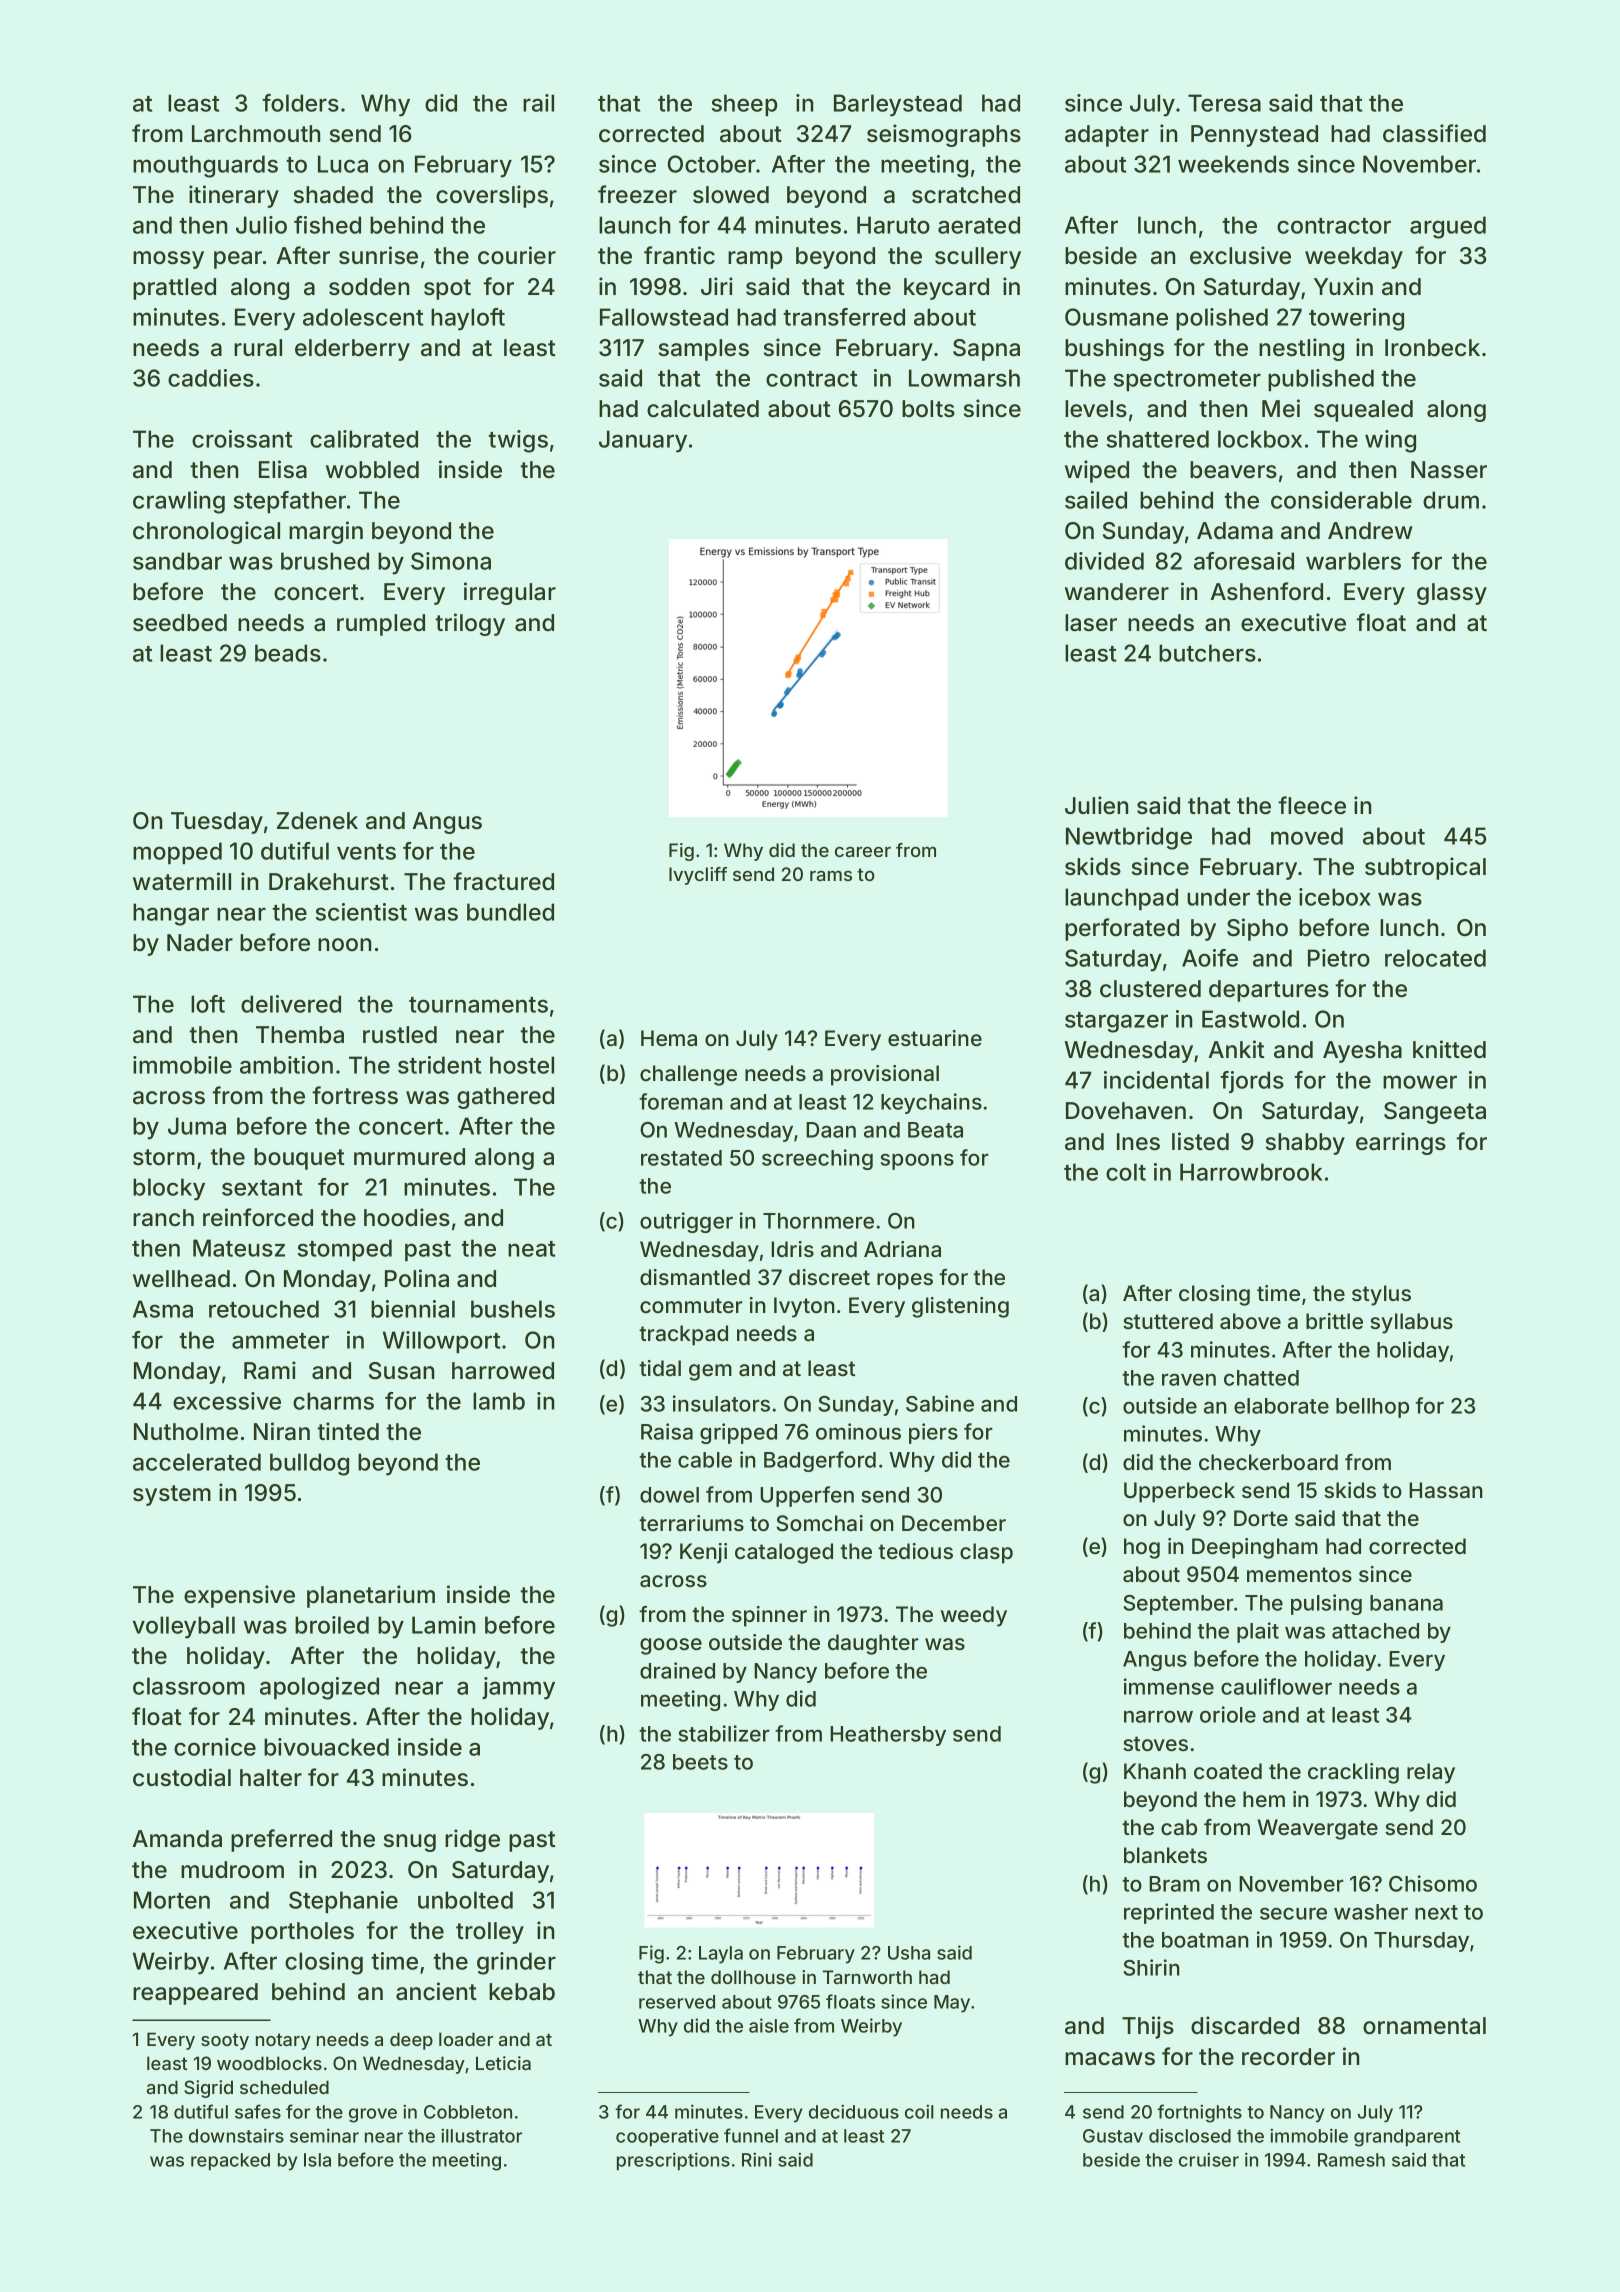 This screenshot has width=1620, height=2292. Describe the element at coordinates (1158, 439) in the screenshot. I see `shattered` at that location.
